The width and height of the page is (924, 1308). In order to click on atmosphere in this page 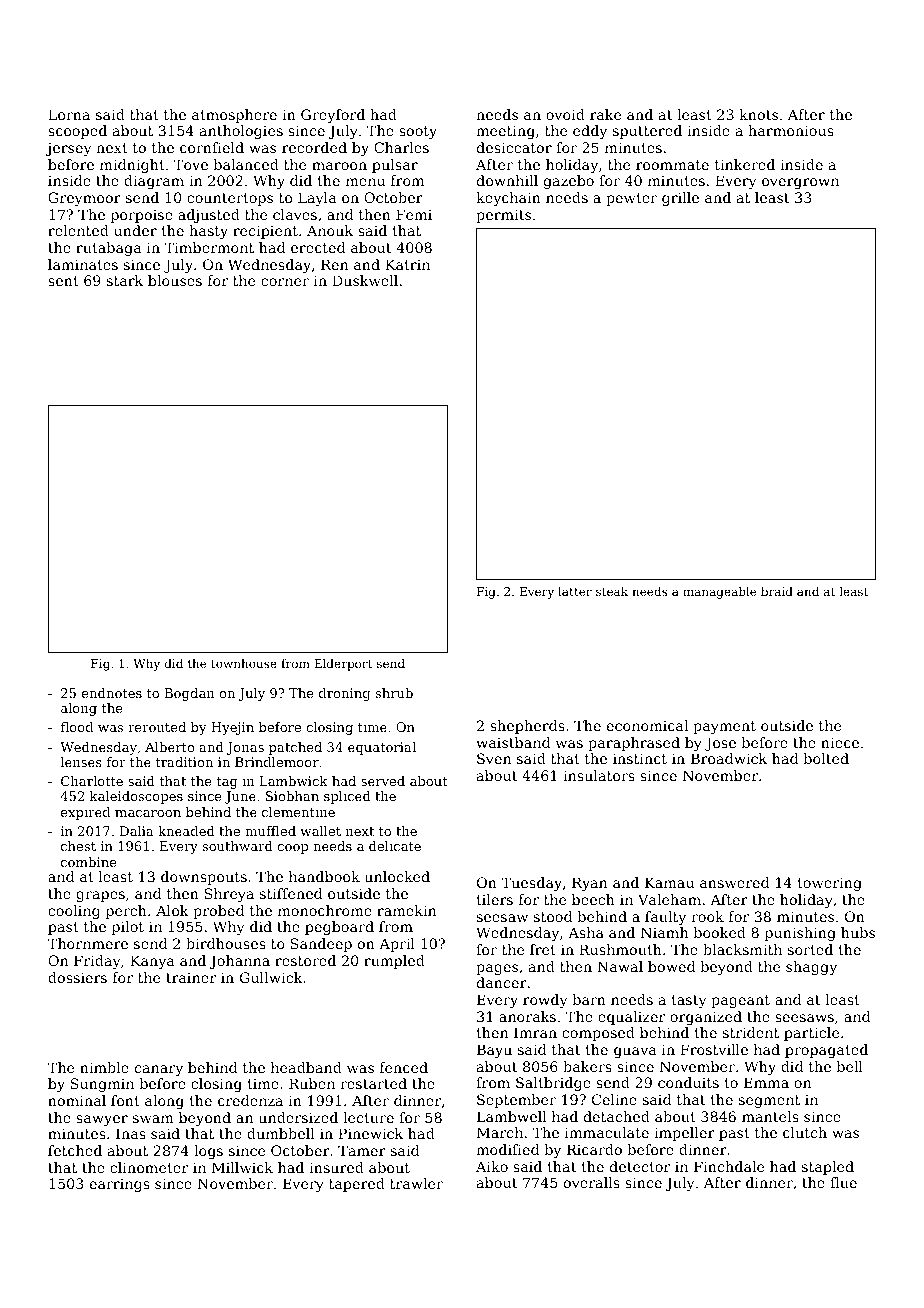, I will do `click(234, 116)`.
